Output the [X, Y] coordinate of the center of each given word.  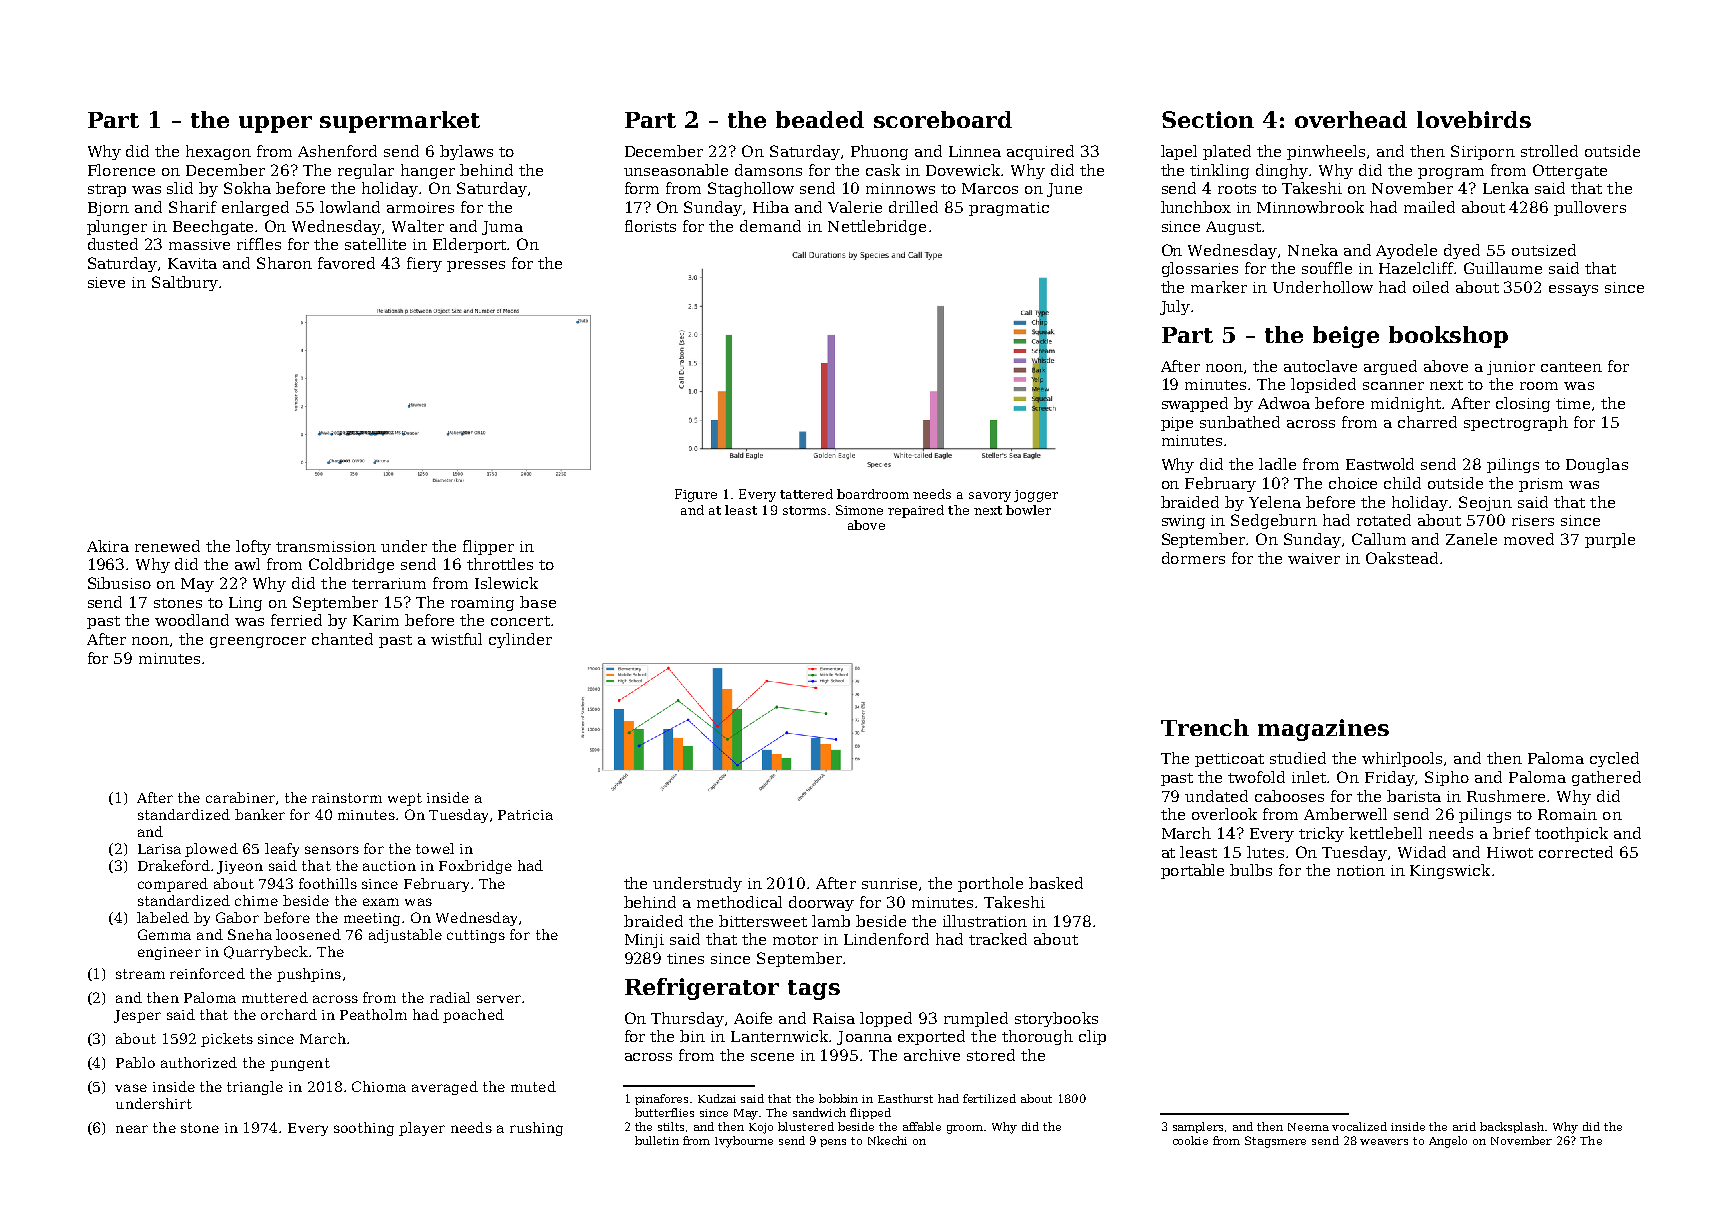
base [538, 602]
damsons [768, 170]
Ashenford [337, 151]
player [422, 1129]
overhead [1351, 119]
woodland [192, 620]
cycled [1614, 759]
